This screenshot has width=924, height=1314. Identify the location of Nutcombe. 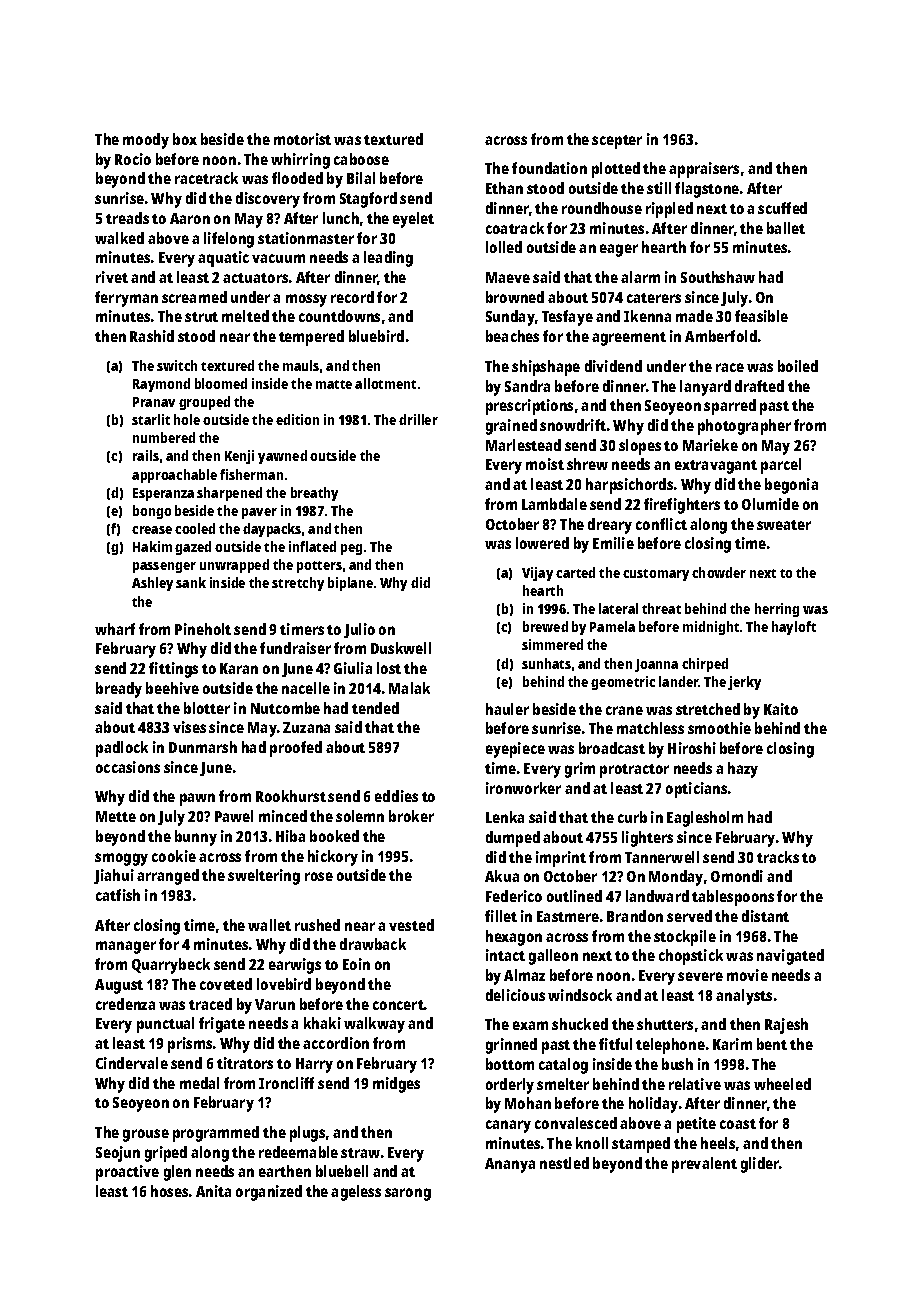
(285, 708).
